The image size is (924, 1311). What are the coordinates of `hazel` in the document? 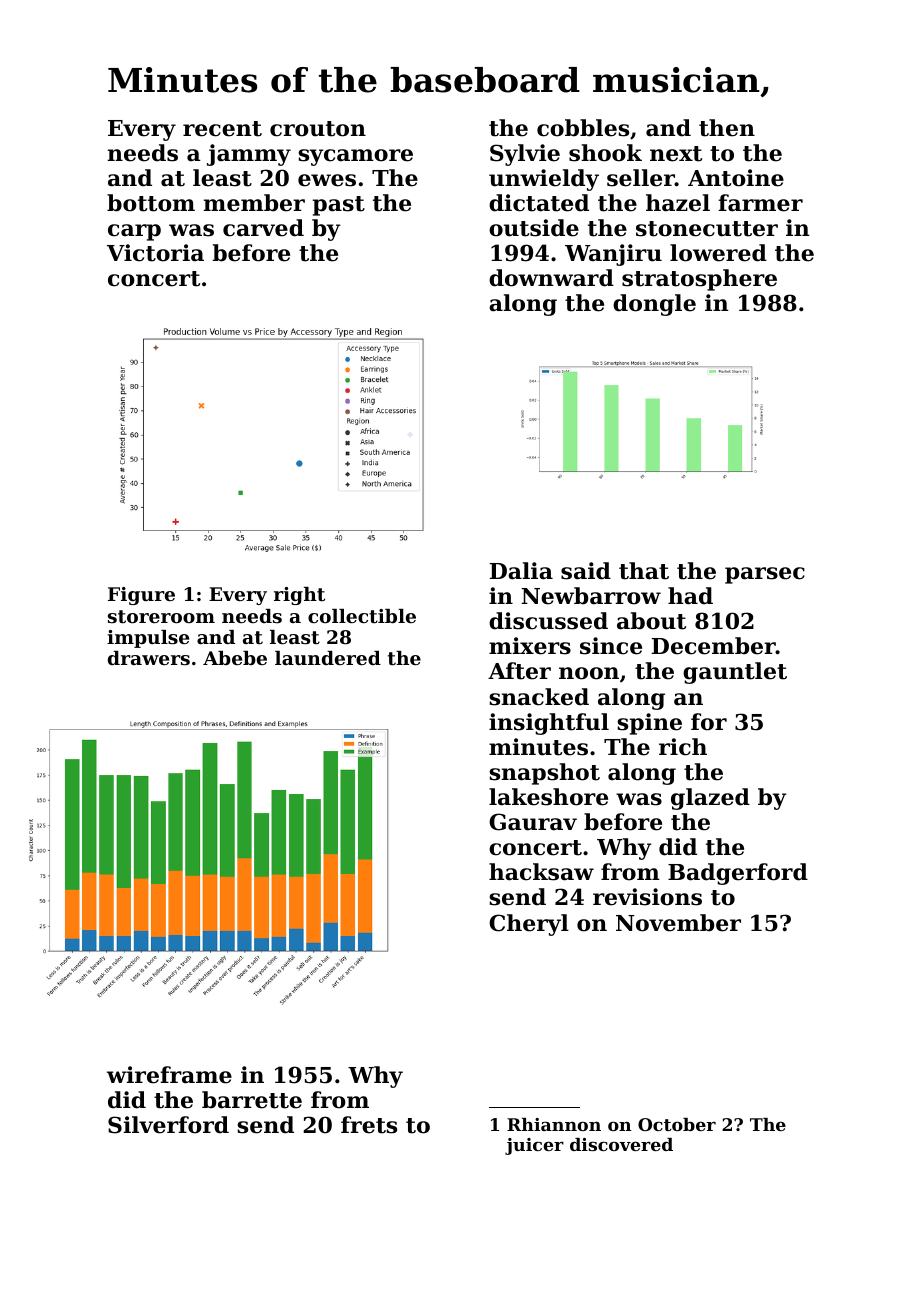 It's located at (678, 203).
